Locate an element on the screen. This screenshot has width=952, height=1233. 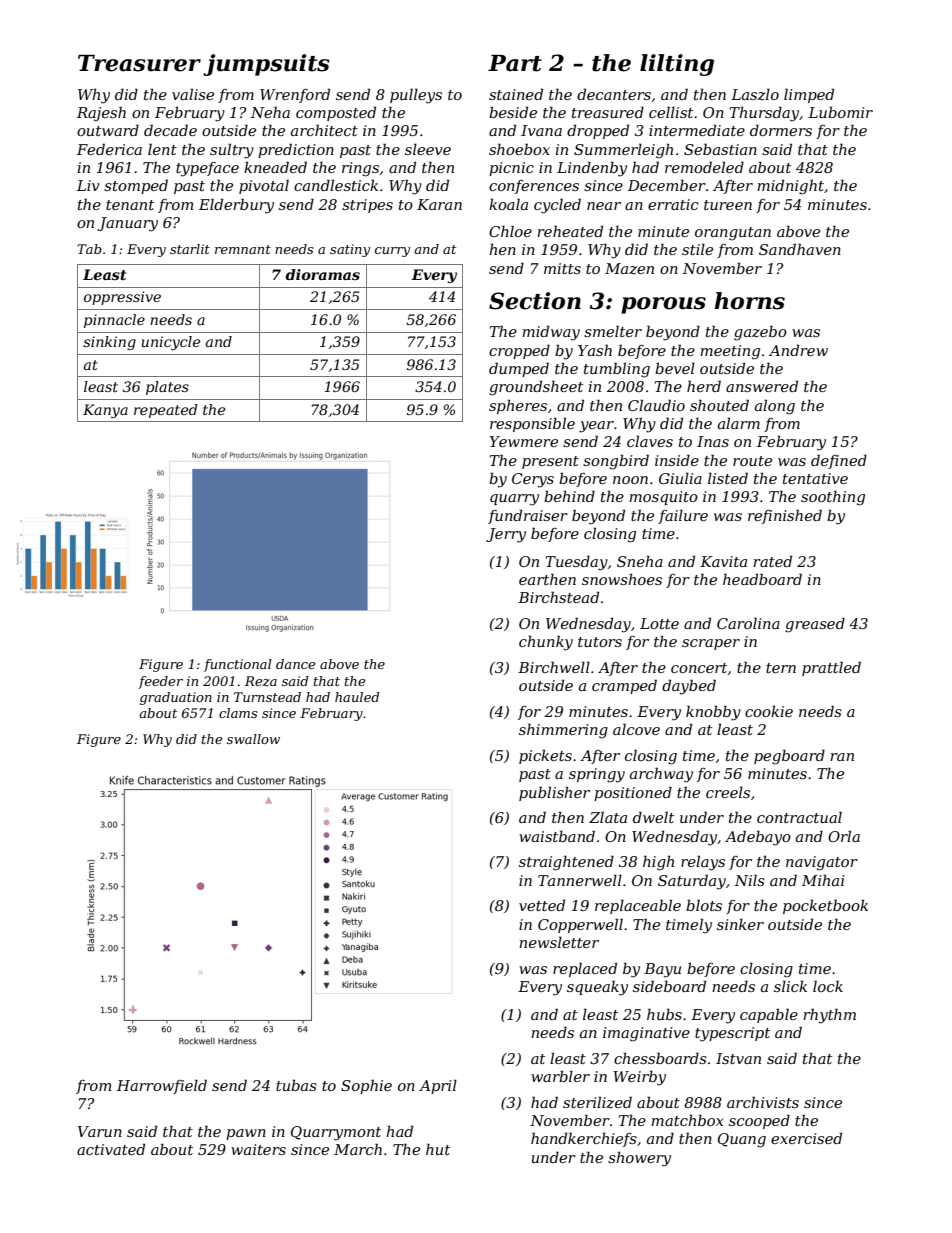
Chloe is located at coordinates (510, 231).
